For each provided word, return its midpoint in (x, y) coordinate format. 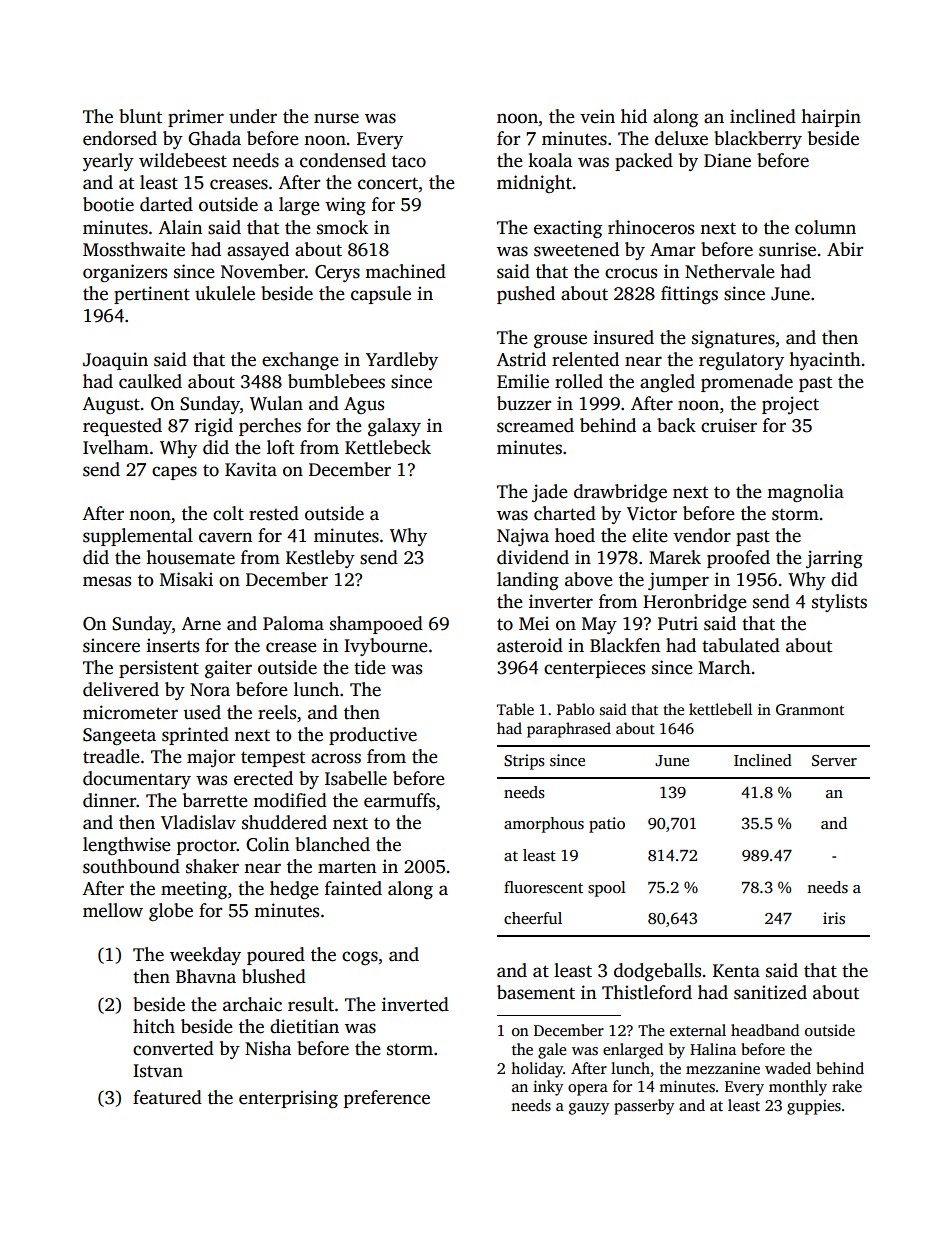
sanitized (770, 992)
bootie (108, 204)
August (111, 405)
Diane (727, 160)
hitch (154, 1026)
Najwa (523, 537)
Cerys (337, 273)
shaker (212, 866)
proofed (738, 559)
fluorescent (543, 887)
